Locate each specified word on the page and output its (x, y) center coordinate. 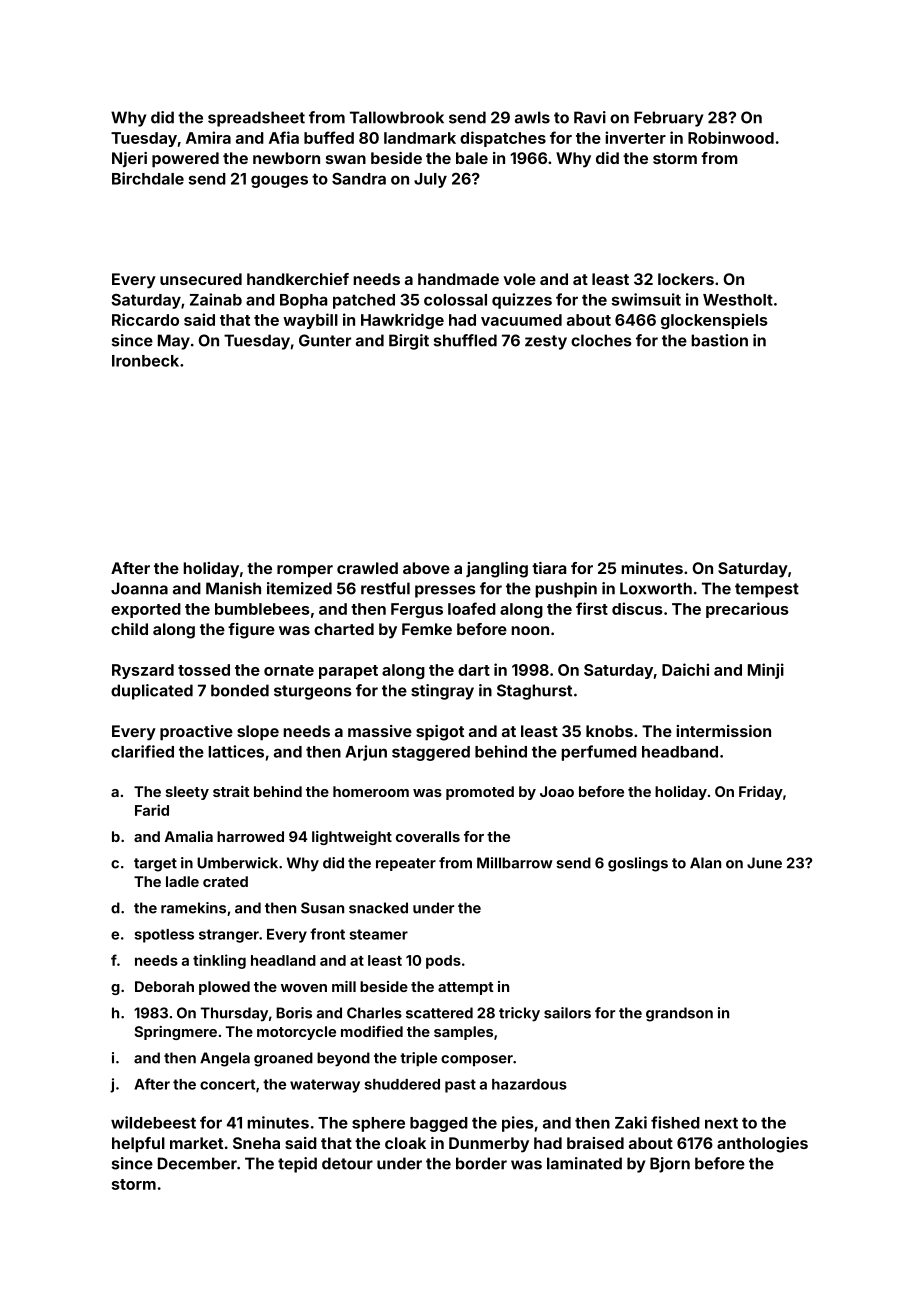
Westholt (738, 300)
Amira (208, 137)
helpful (138, 1145)
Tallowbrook (397, 117)
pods (443, 962)
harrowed (250, 836)
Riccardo (145, 319)
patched (364, 301)
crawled (367, 568)
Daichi (685, 669)
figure (251, 631)
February (668, 119)
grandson (679, 1014)
